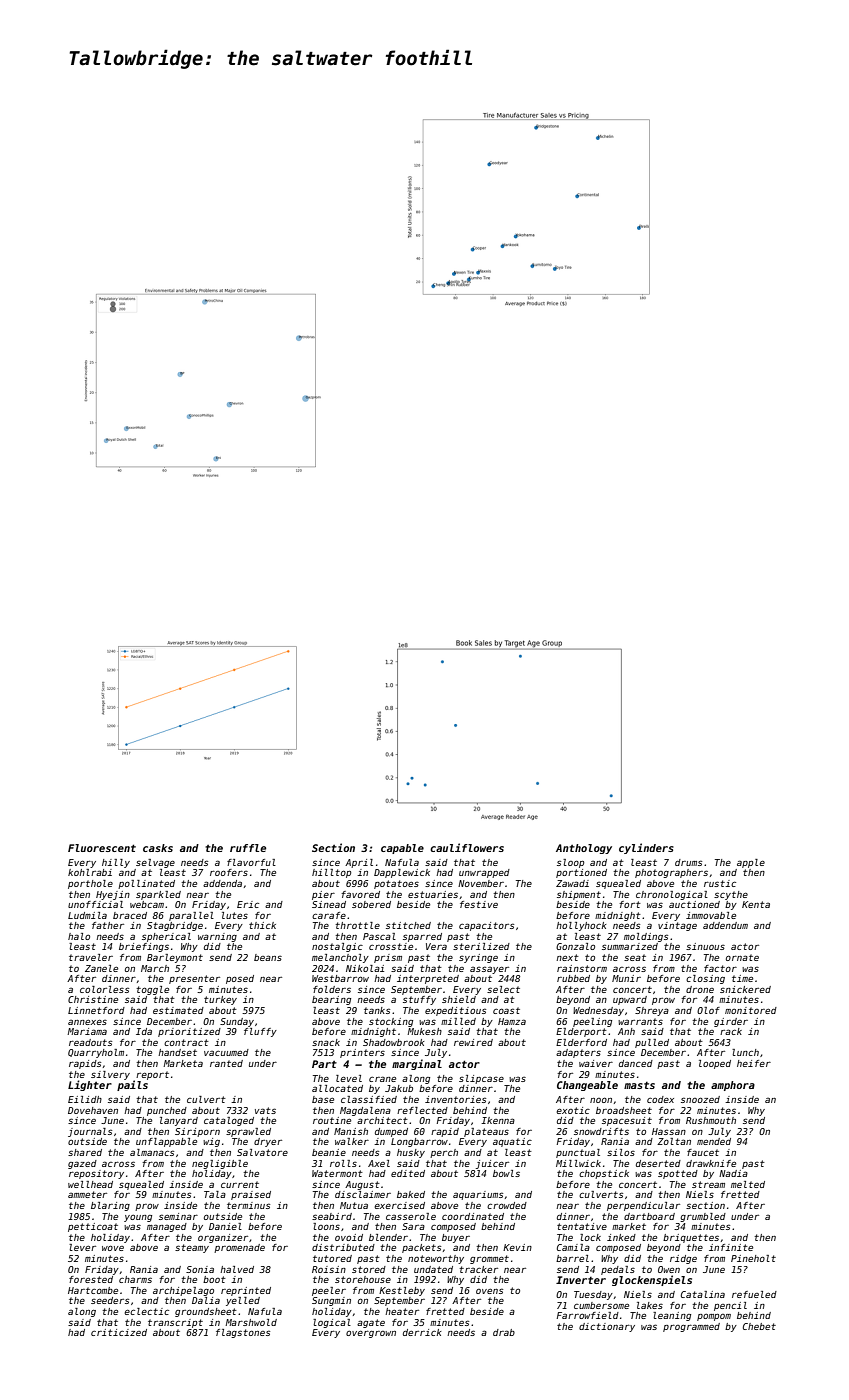  I want to click on handset, so click(177, 1052).
